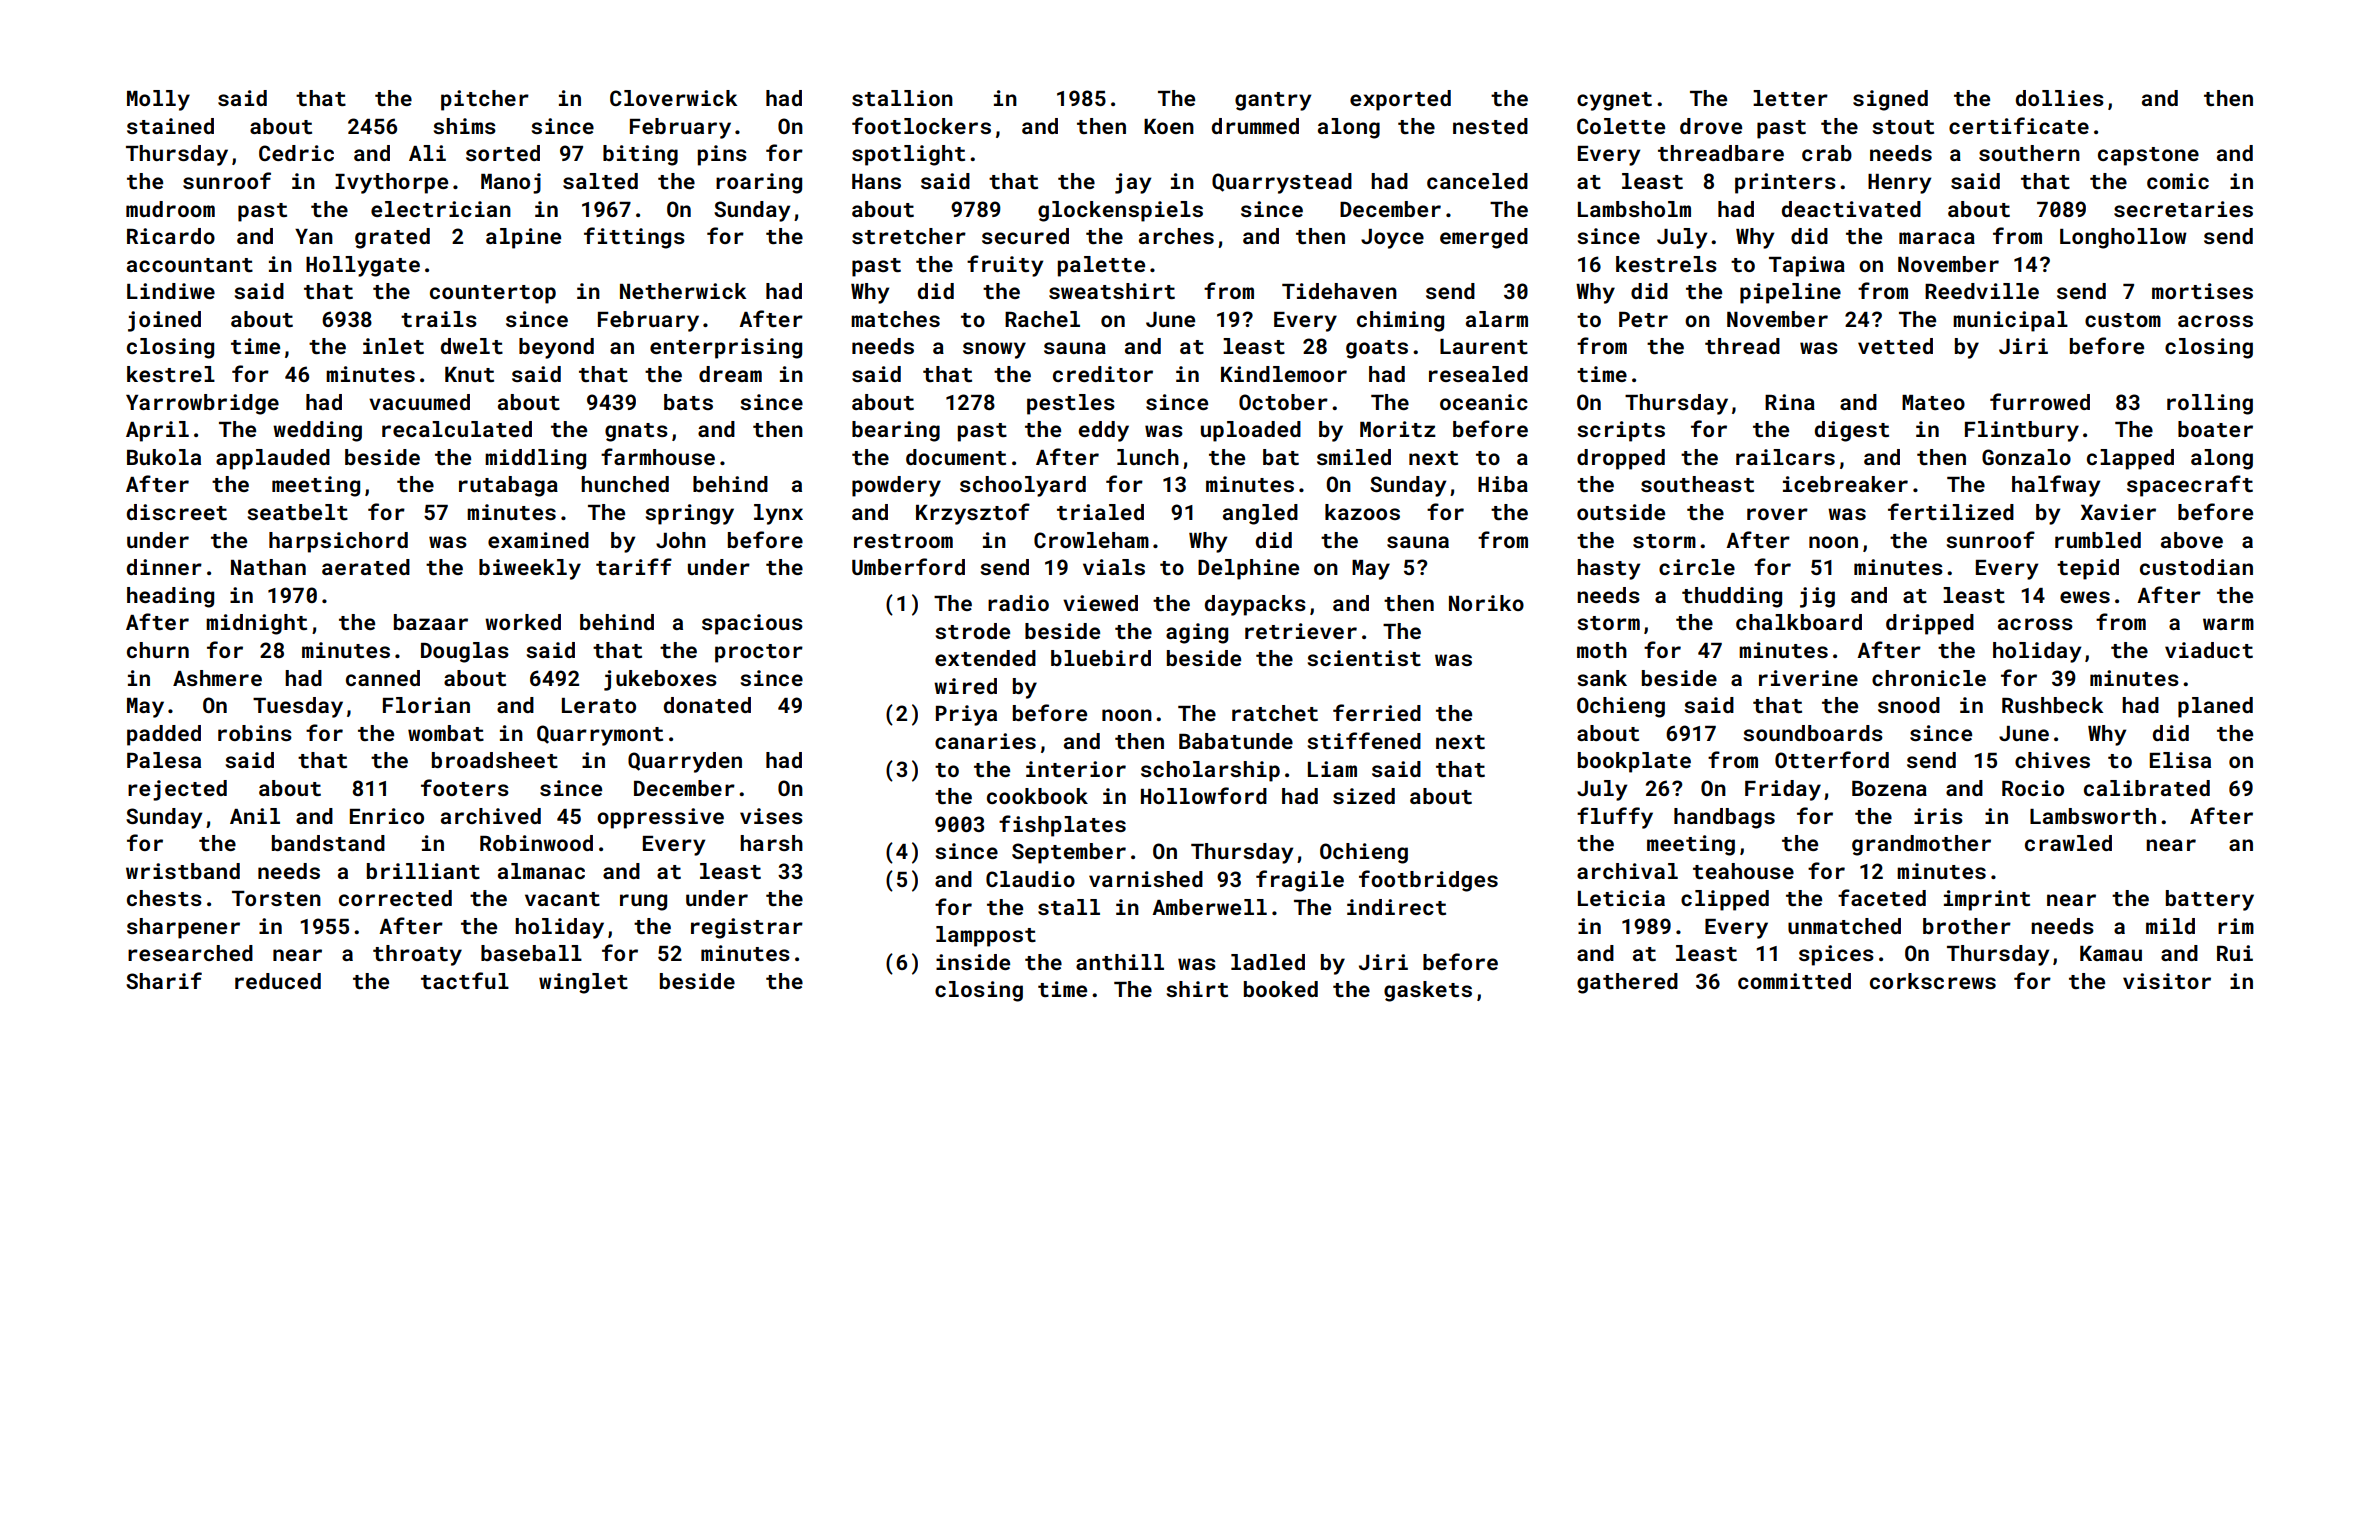  What do you see at coordinates (164, 980) in the screenshot?
I see `Sharif` at bounding box center [164, 980].
